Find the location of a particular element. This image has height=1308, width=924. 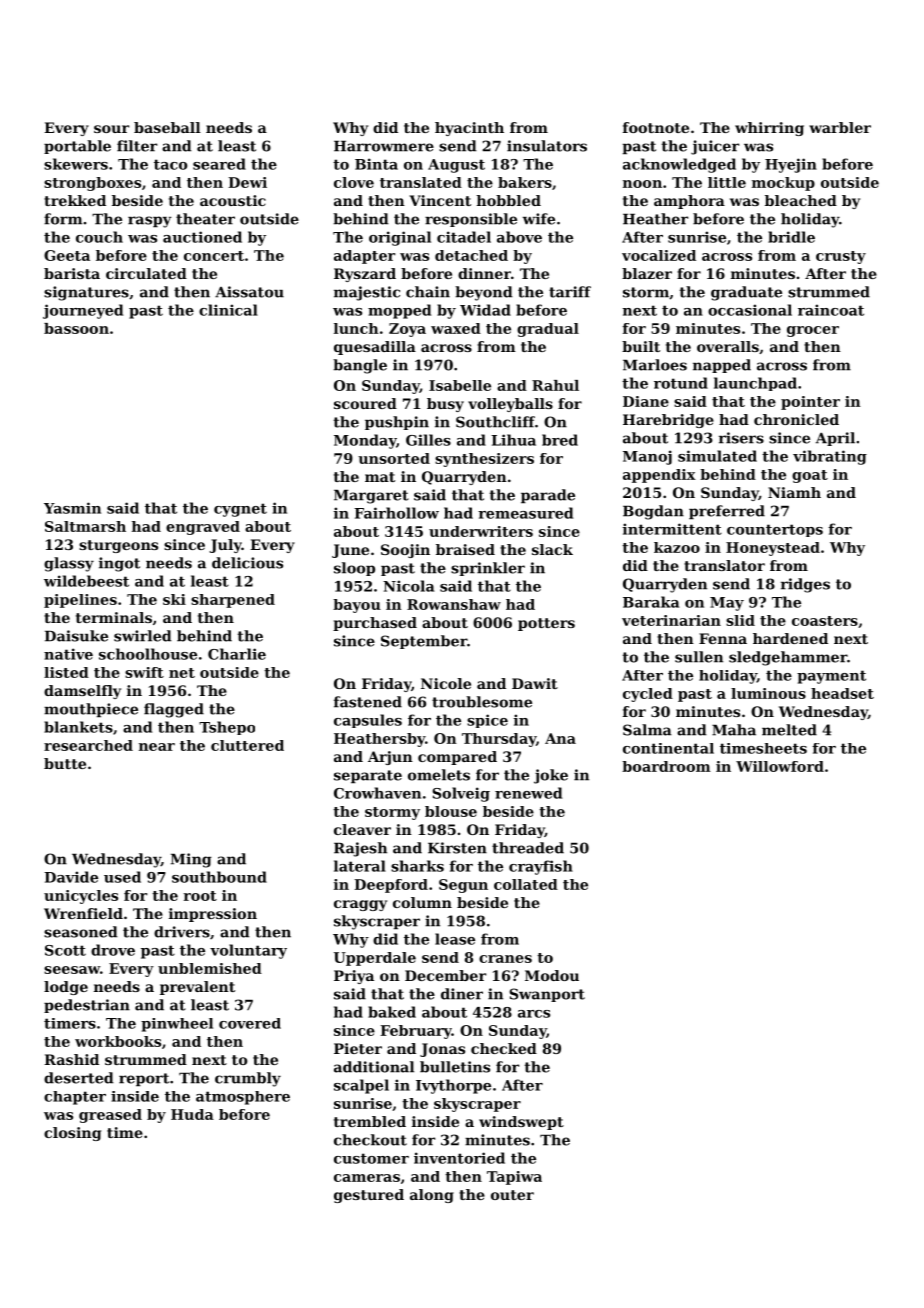

clinical is located at coordinates (228, 310).
